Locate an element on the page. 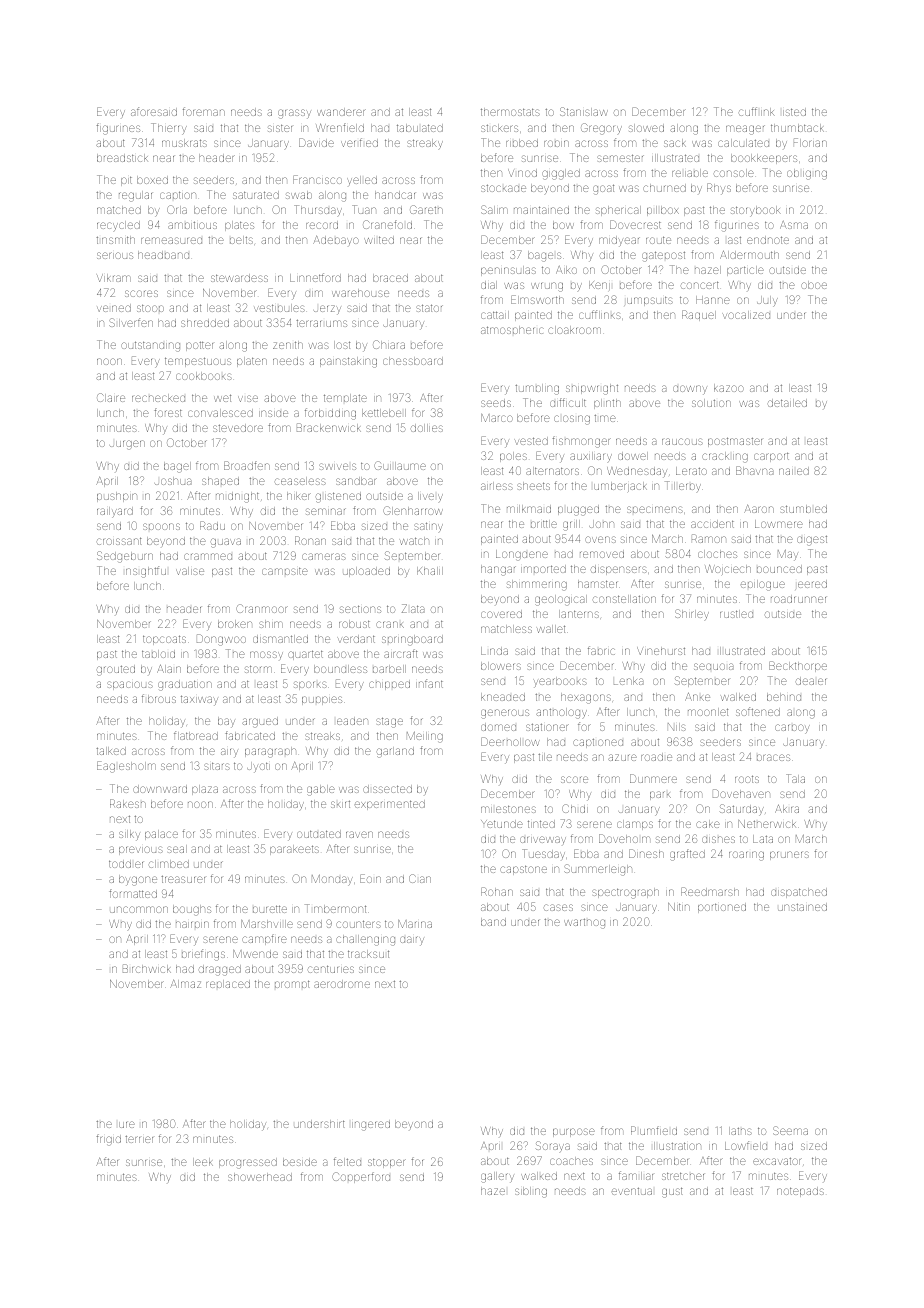 The image size is (924, 1308). warthog is located at coordinates (584, 924).
